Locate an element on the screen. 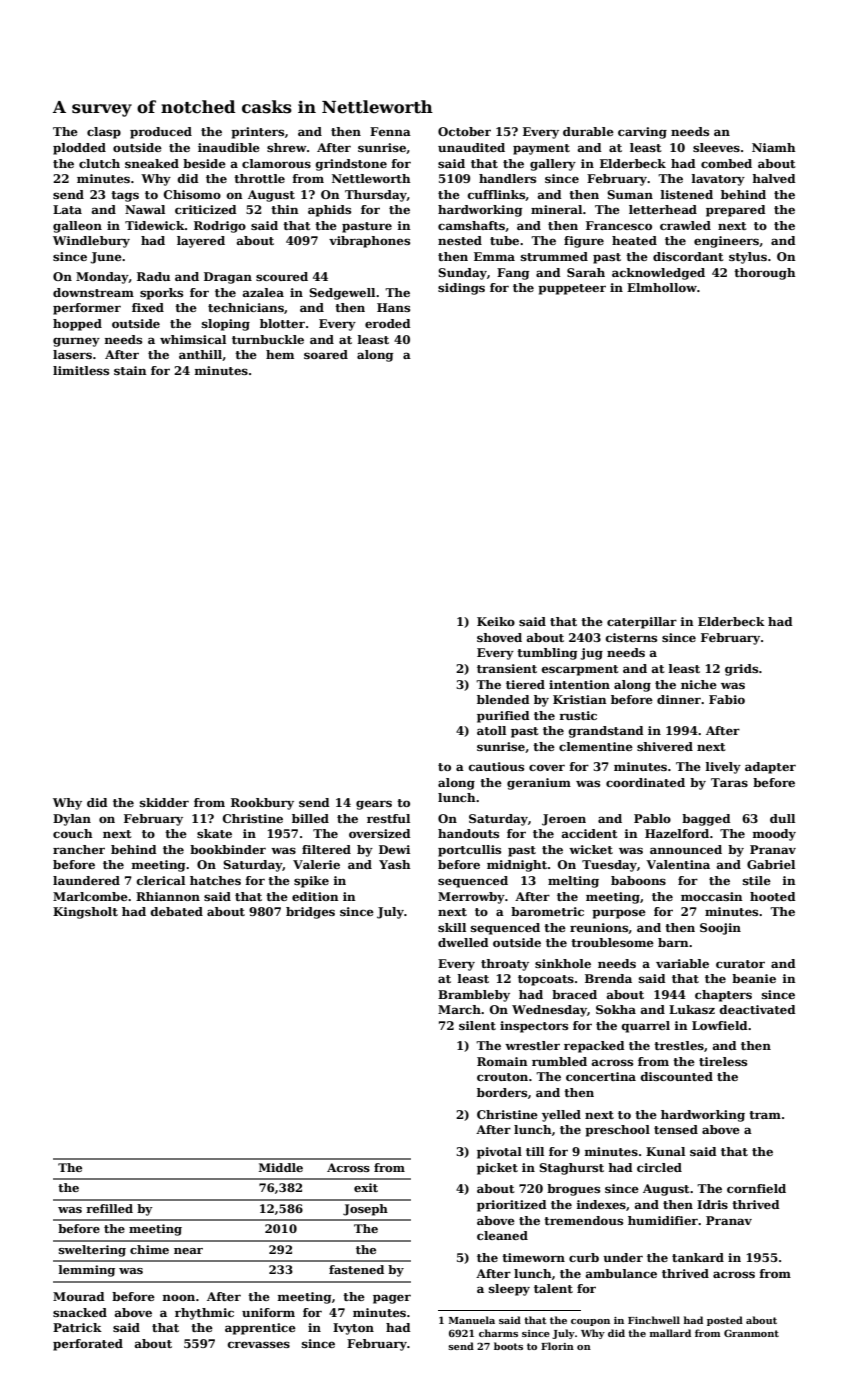 The width and height of the screenshot is (849, 1400). stain is located at coordinates (130, 370).
